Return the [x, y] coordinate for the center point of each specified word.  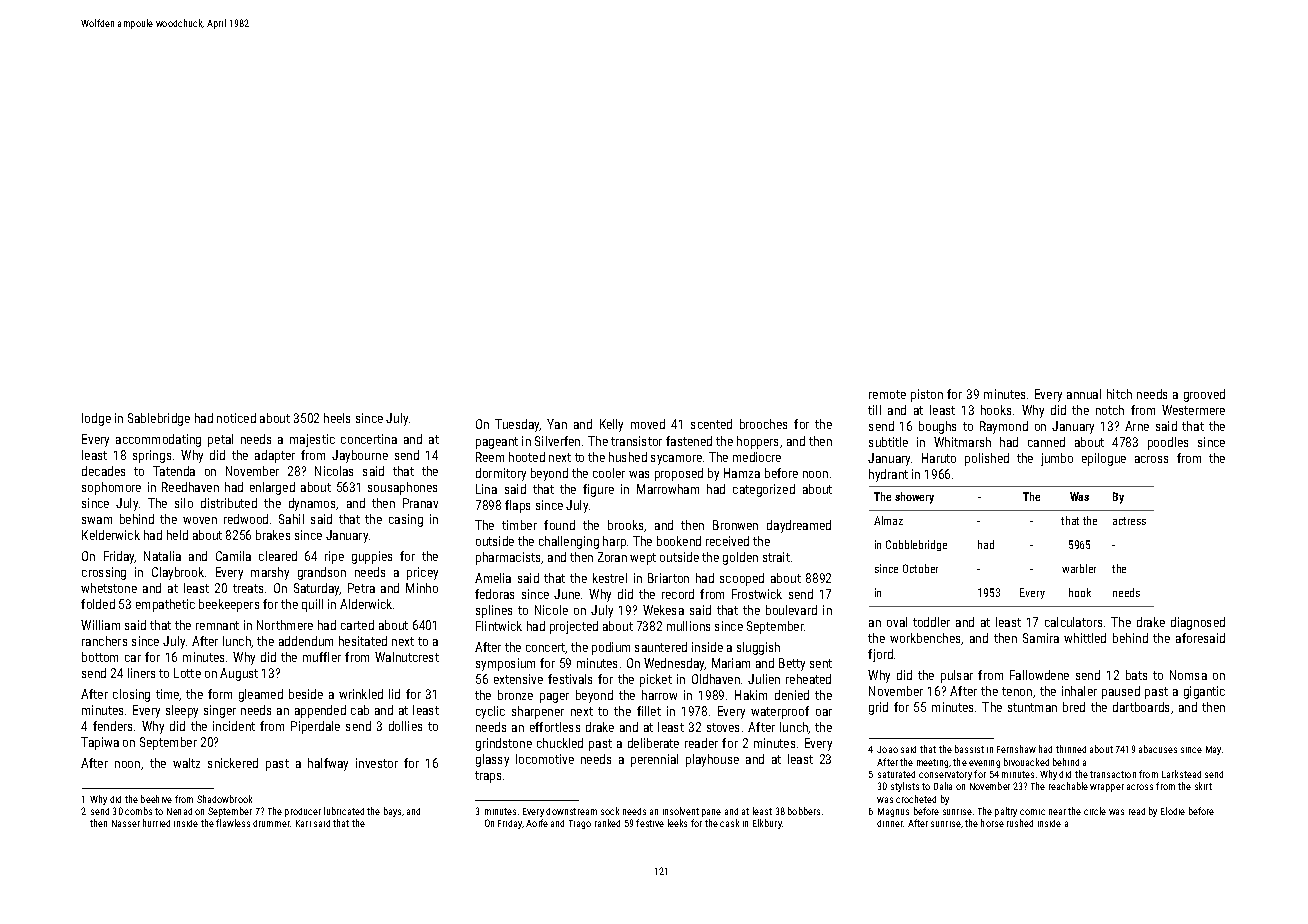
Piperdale [315, 727]
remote [887, 394]
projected [574, 627]
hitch [1119, 394]
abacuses [1158, 749]
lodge [96, 419]
